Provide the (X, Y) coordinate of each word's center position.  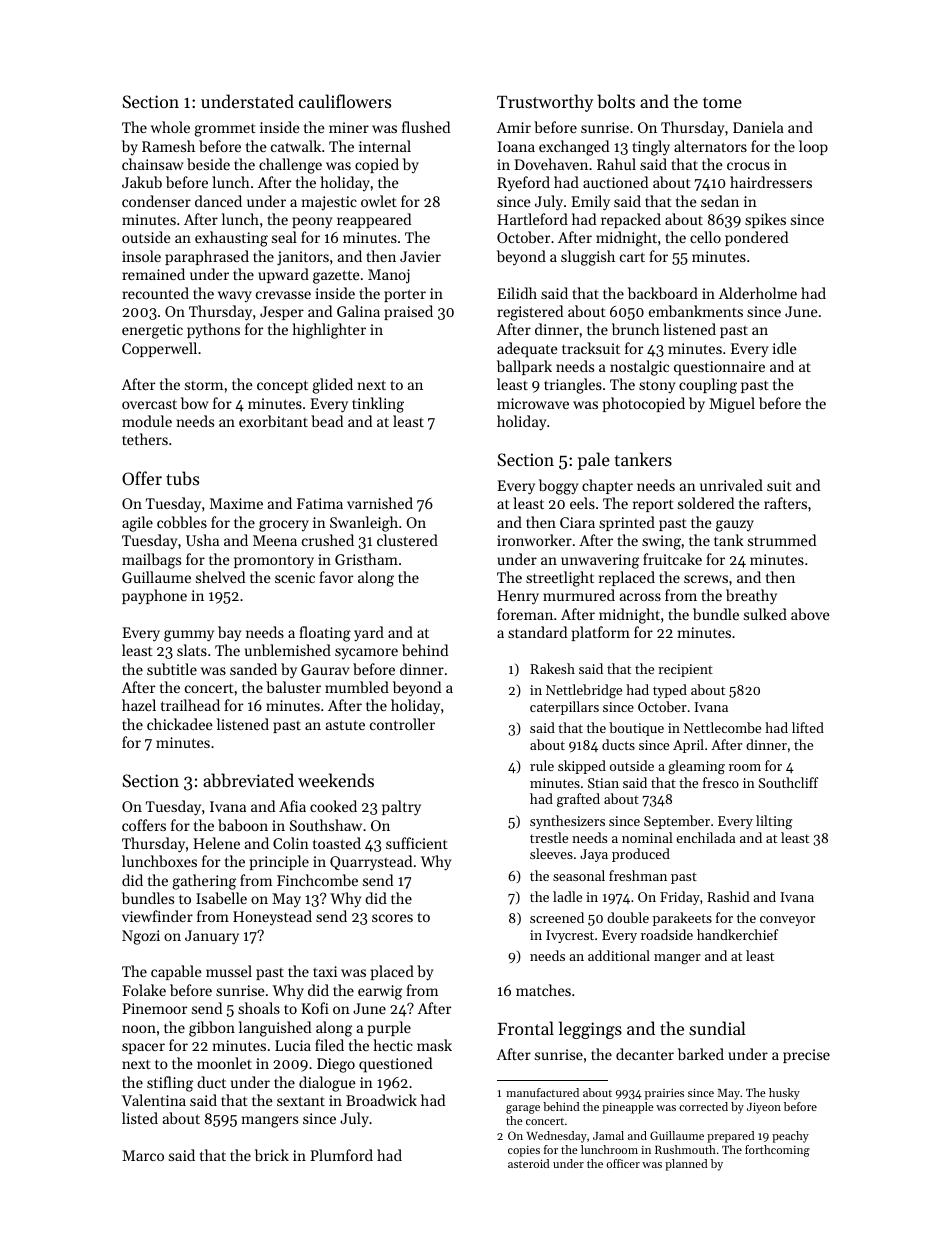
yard (369, 634)
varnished (380, 503)
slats (192, 650)
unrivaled (731, 485)
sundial (717, 1028)
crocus (748, 166)
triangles (573, 386)
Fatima (320, 503)
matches (543, 990)
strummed (782, 540)
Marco (143, 1155)
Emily (590, 203)
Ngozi (141, 937)
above (810, 614)
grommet (225, 130)
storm (204, 385)
